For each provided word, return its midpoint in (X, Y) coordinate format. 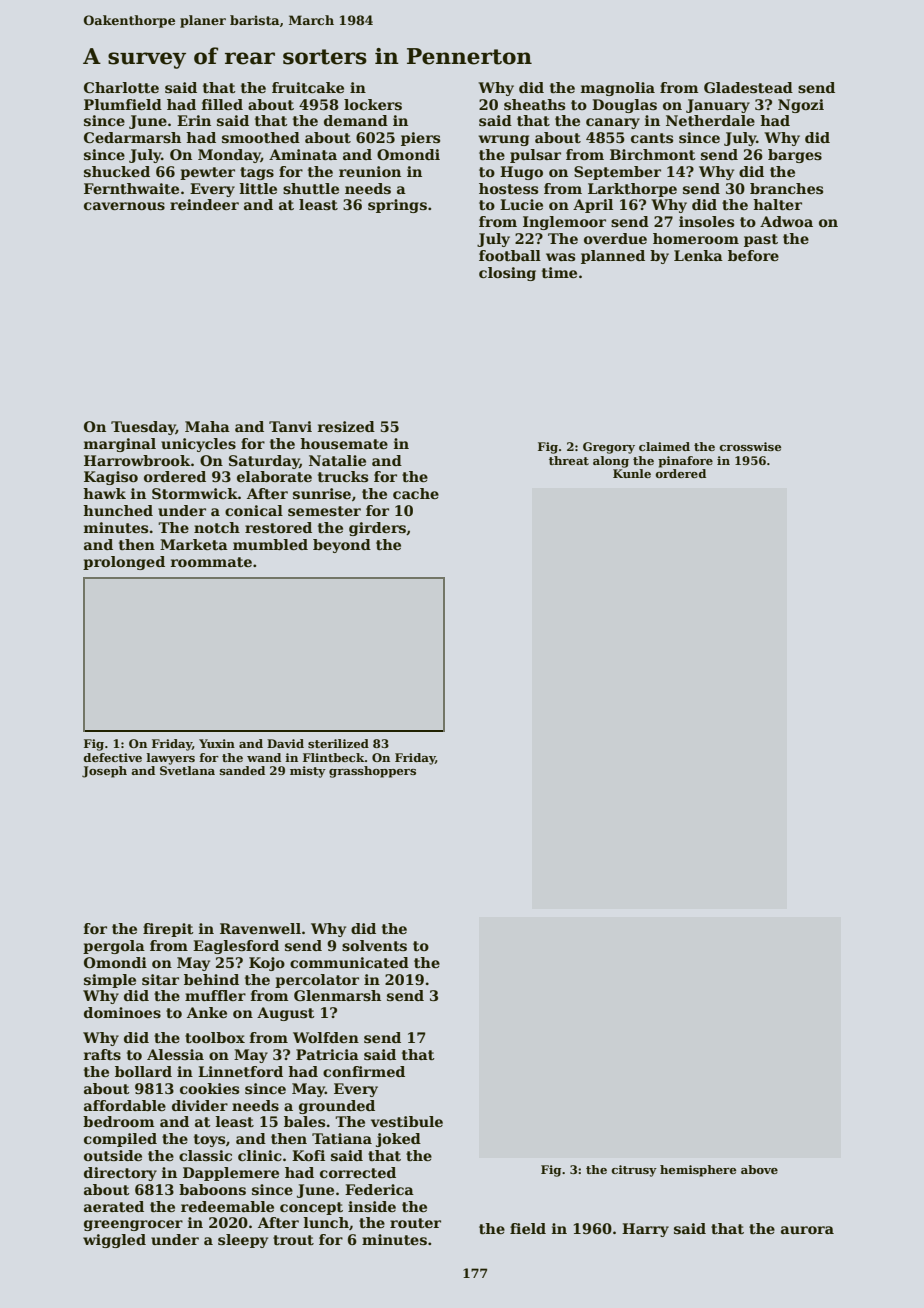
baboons (212, 1189)
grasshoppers (372, 772)
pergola (114, 947)
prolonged (124, 563)
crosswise (750, 446)
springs (397, 206)
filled (222, 104)
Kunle (632, 473)
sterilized (338, 743)
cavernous (124, 206)
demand (356, 120)
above (759, 1169)
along (611, 462)
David (285, 743)
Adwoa (786, 221)
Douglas (624, 106)
